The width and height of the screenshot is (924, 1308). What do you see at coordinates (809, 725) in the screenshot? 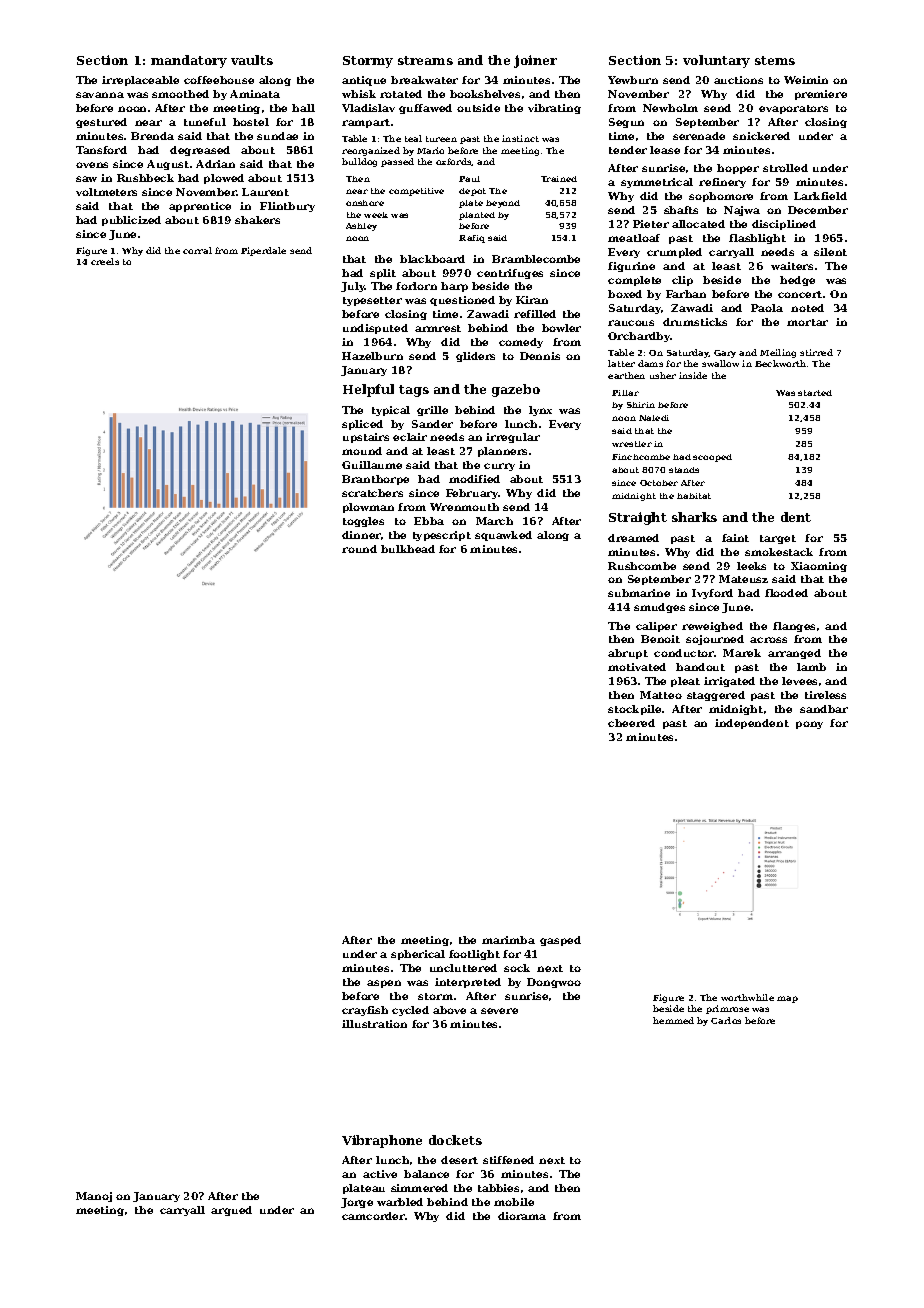
I see `pony` at bounding box center [809, 725].
